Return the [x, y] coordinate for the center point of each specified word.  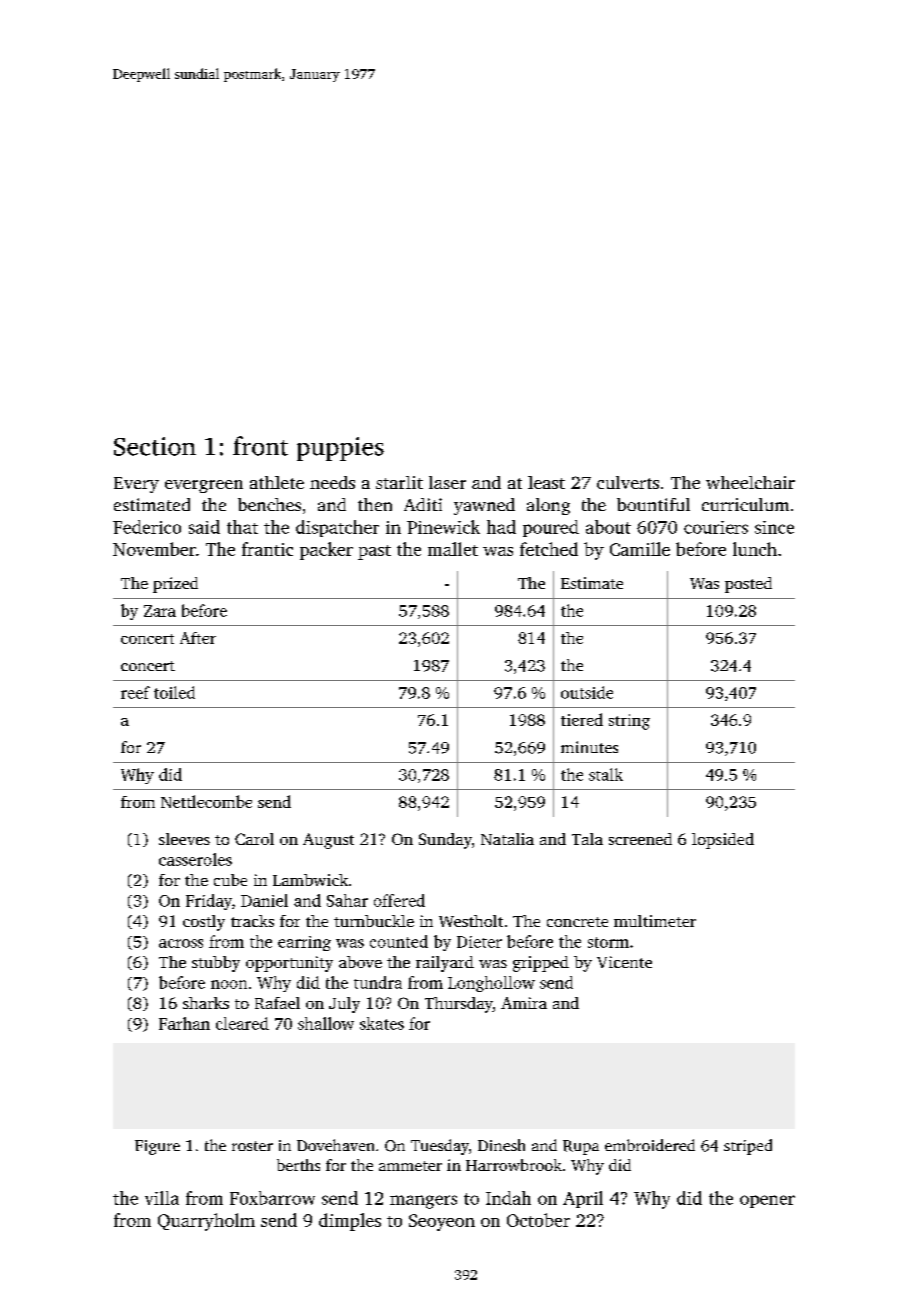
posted [748, 585]
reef [135, 692]
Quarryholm [206, 1222]
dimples [350, 1222]
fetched [549, 549]
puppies [340, 449]
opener [767, 1201]
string [629, 722]
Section [155, 446]
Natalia [507, 839]
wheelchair [750, 482]
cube [230, 880]
